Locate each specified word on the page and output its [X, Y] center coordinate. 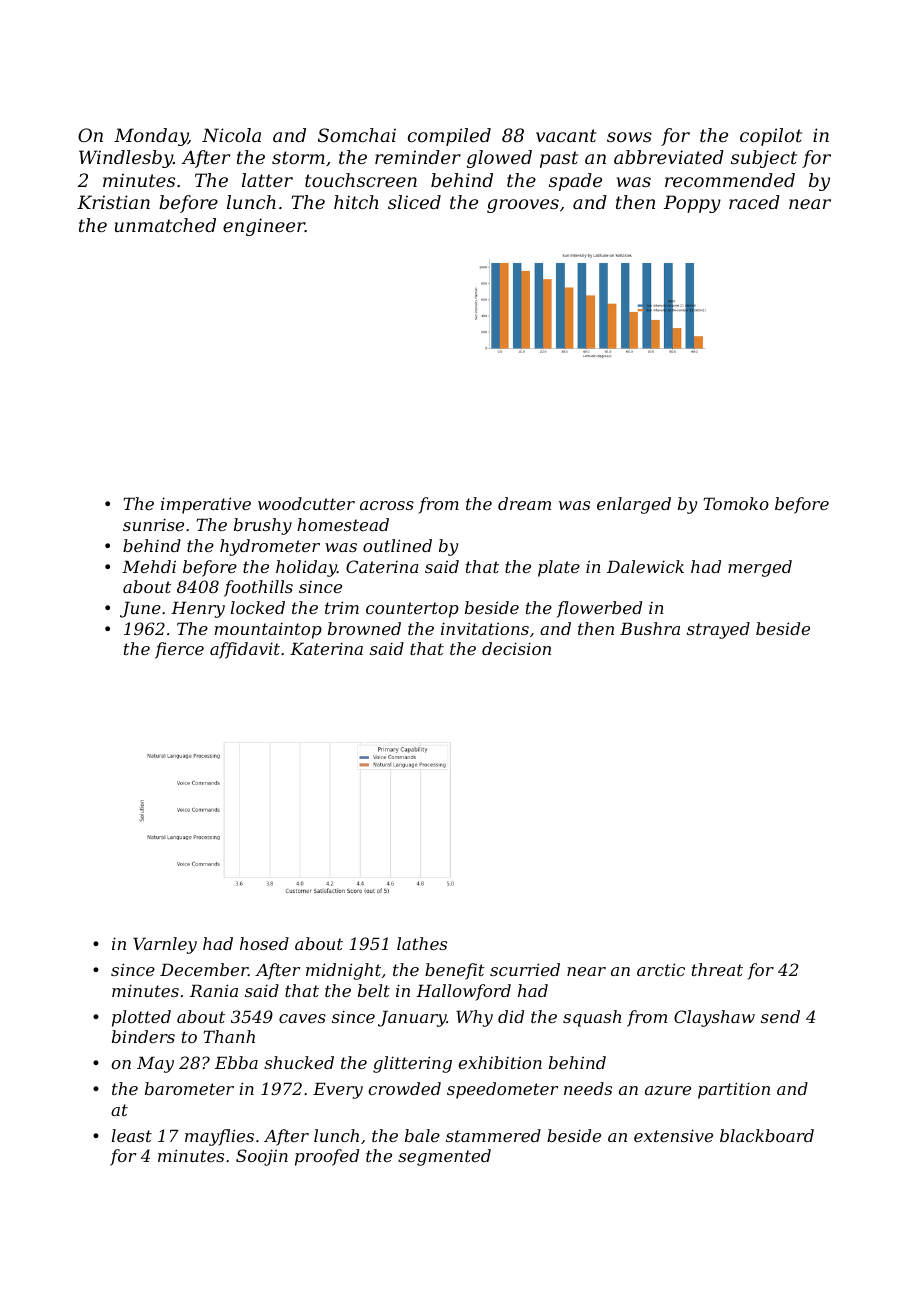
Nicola [231, 135]
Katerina [326, 648]
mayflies [219, 1137]
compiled [449, 137]
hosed [264, 943]
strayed [718, 630]
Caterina [382, 566]
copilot [771, 137]
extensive [673, 1135]
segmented [444, 1157]
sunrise [153, 524]
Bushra [650, 628]
